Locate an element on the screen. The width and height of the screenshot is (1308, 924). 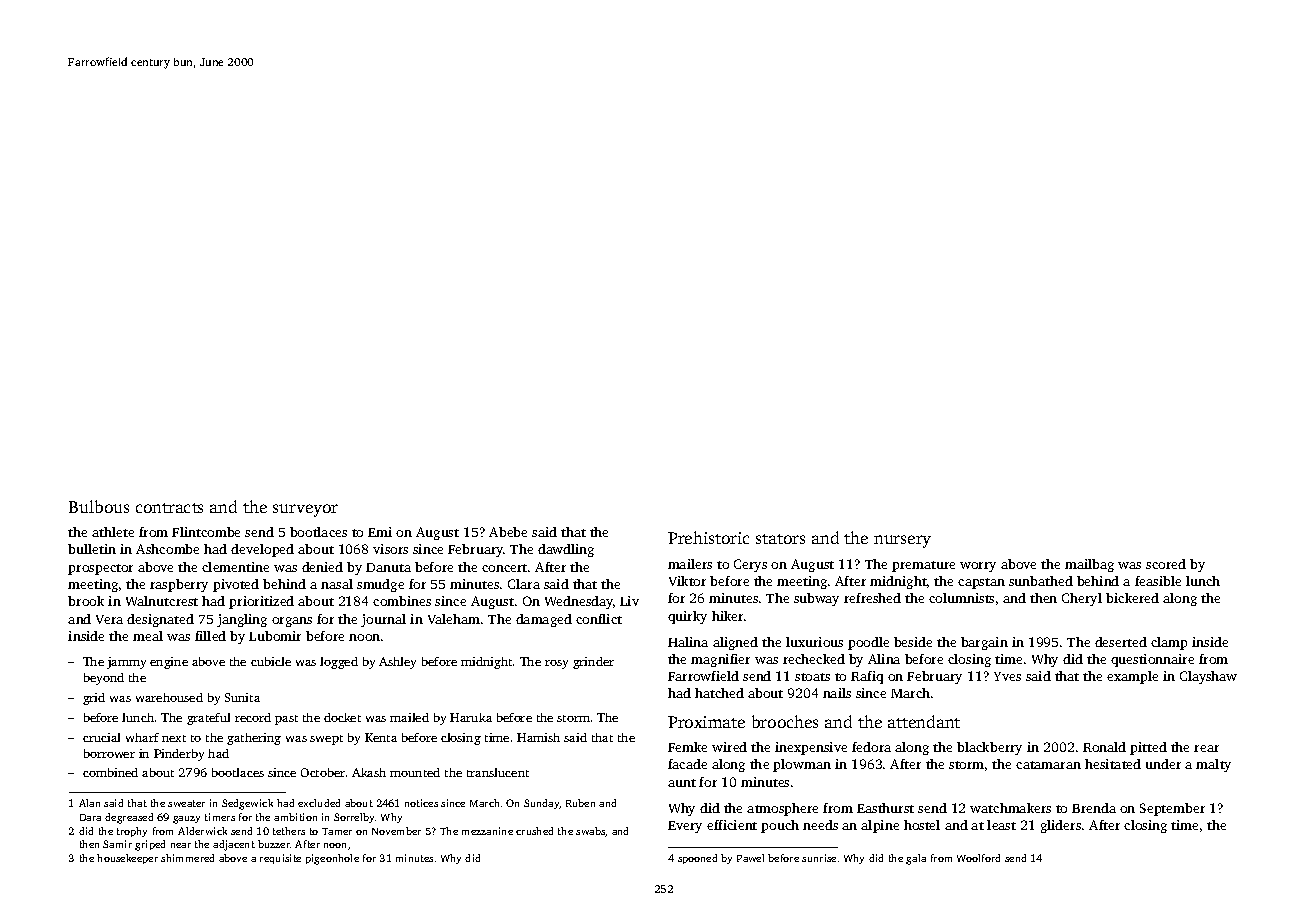
shimmered is located at coordinates (187, 858).
